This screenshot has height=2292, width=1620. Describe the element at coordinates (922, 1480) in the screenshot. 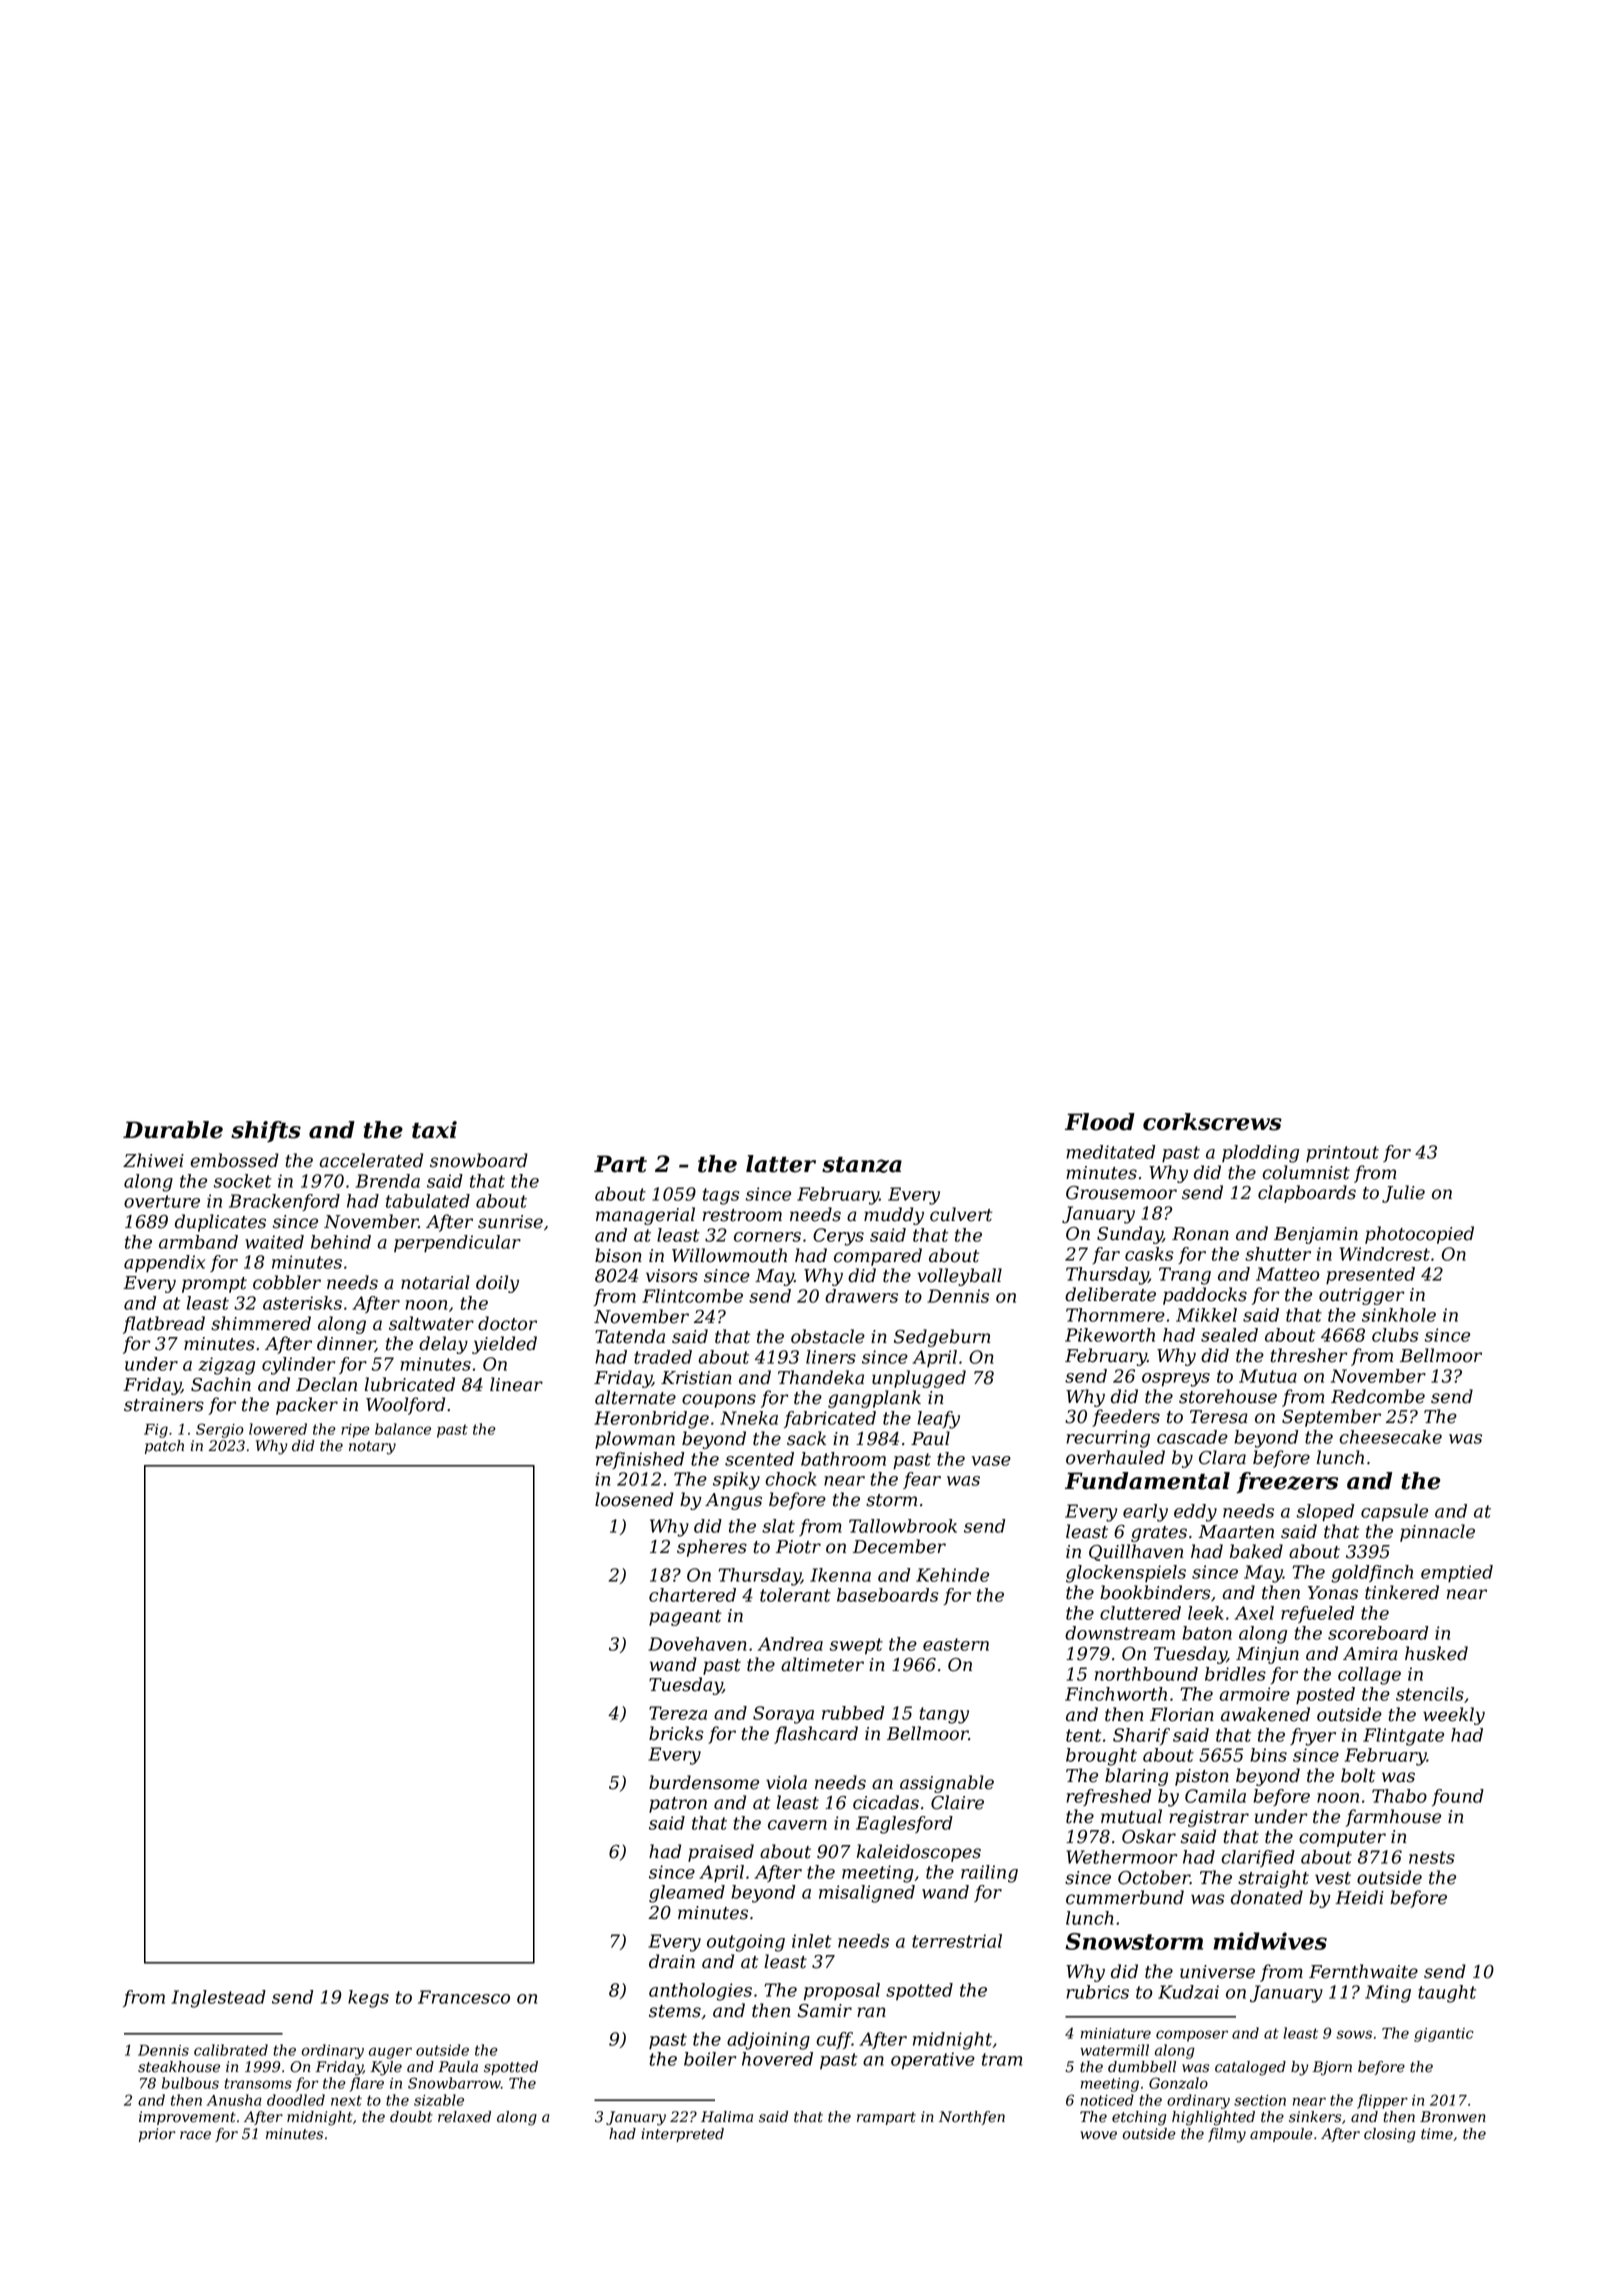

I see `fear` at that location.
